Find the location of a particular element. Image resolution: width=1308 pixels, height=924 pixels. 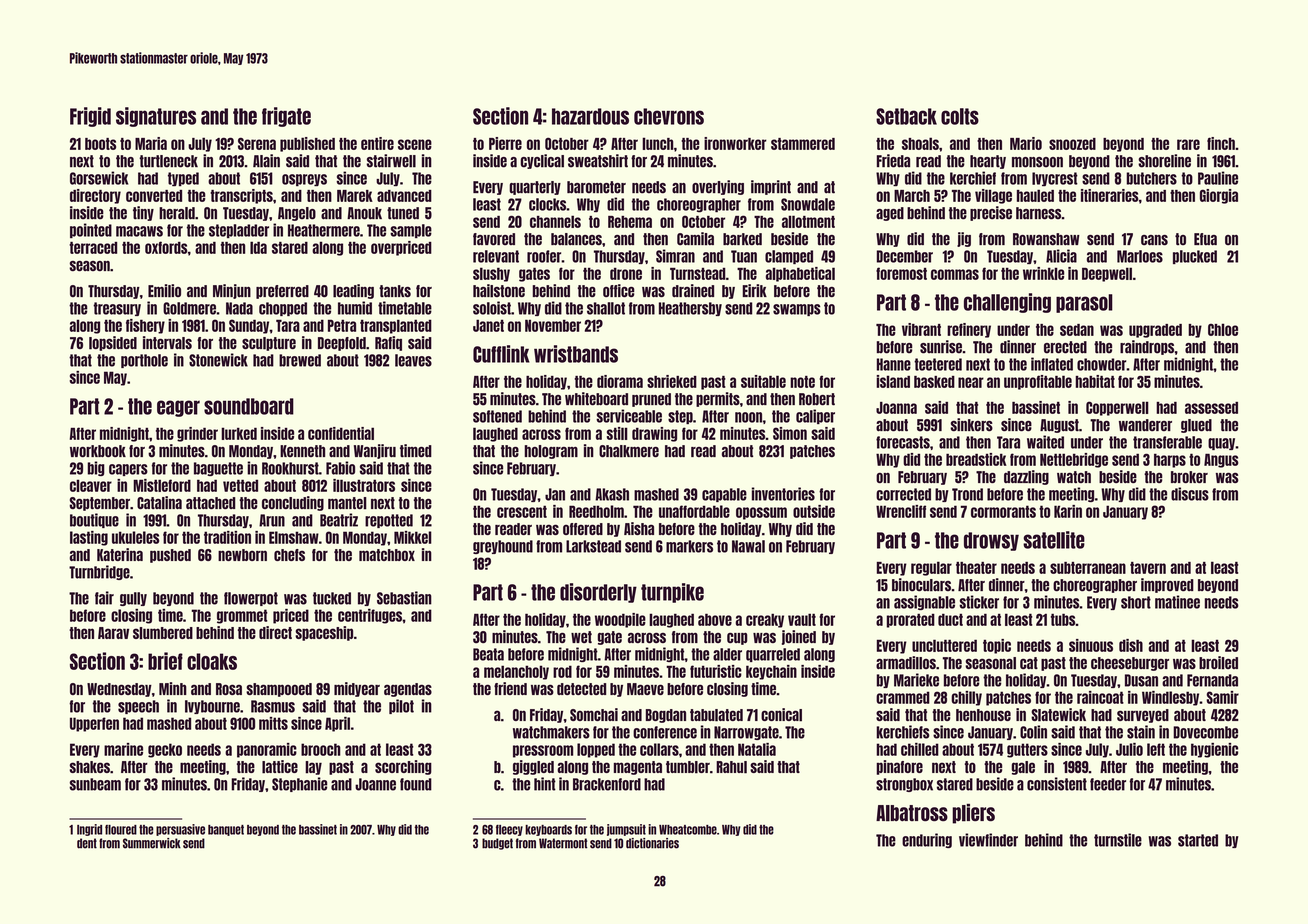

signatures is located at coordinates (156, 117).
